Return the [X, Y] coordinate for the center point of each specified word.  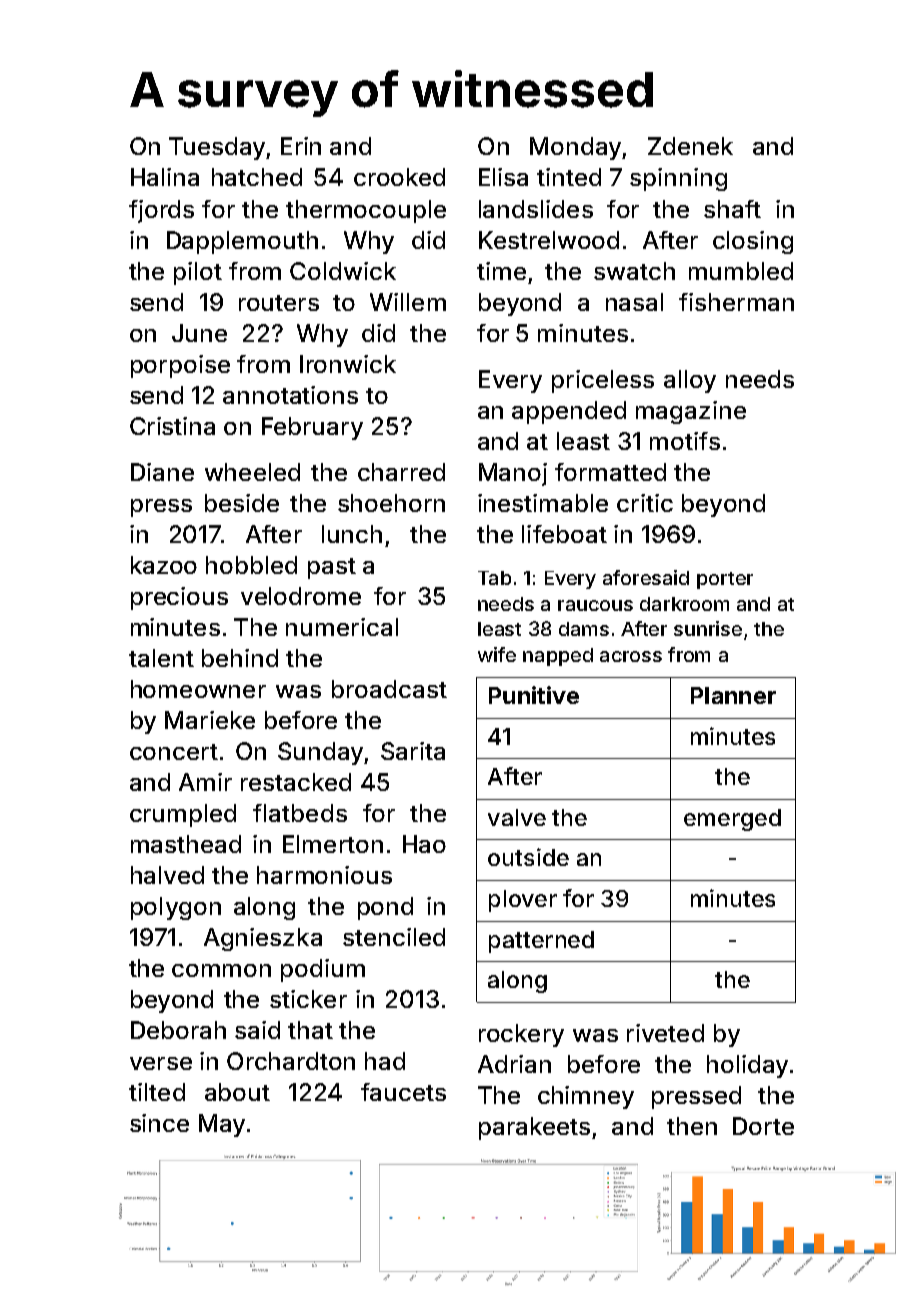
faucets [403, 1092]
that [310, 1030]
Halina [165, 177]
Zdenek [690, 146]
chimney [586, 1097]
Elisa [503, 177]
